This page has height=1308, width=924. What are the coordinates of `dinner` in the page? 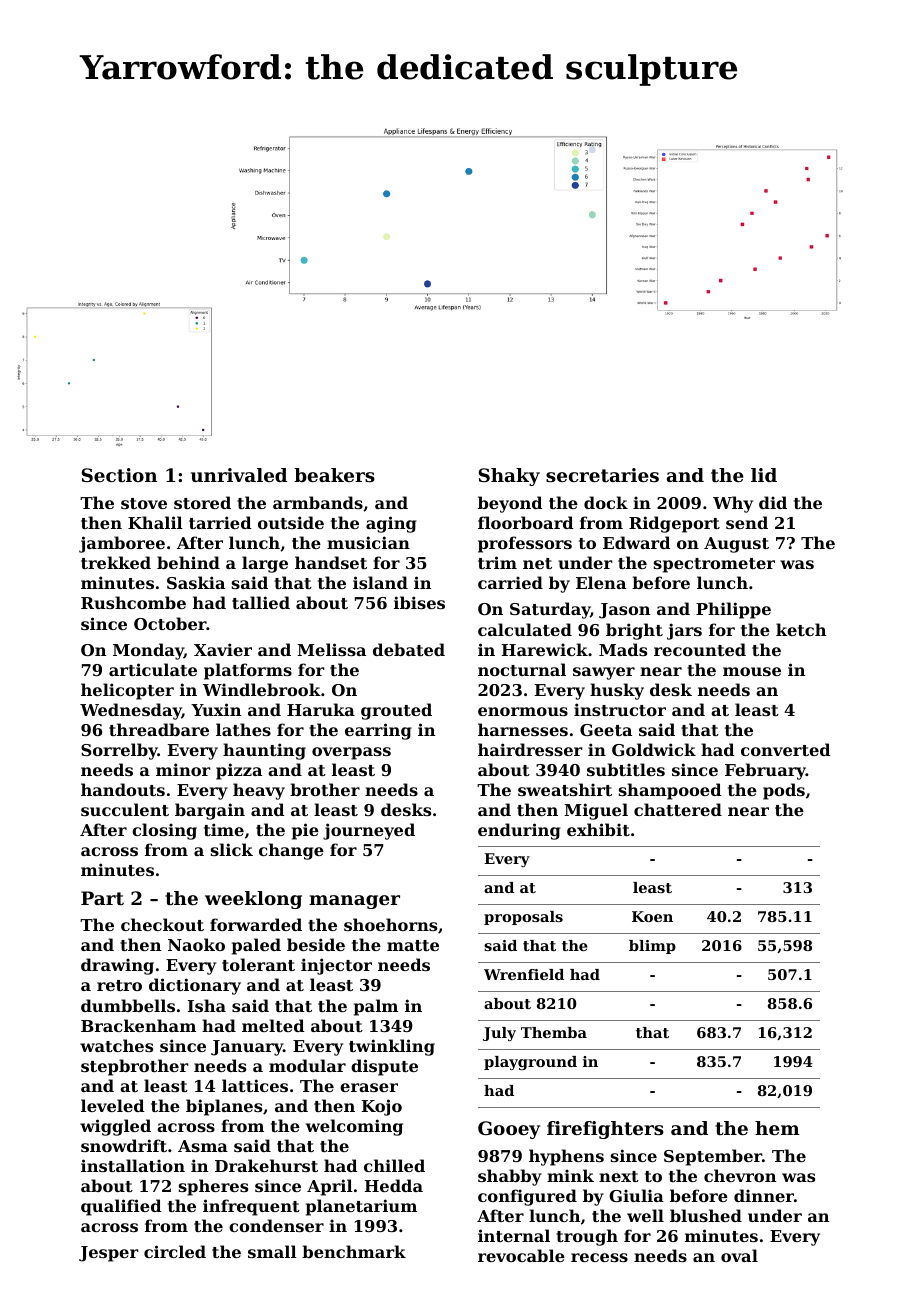 It's located at (764, 1195).
